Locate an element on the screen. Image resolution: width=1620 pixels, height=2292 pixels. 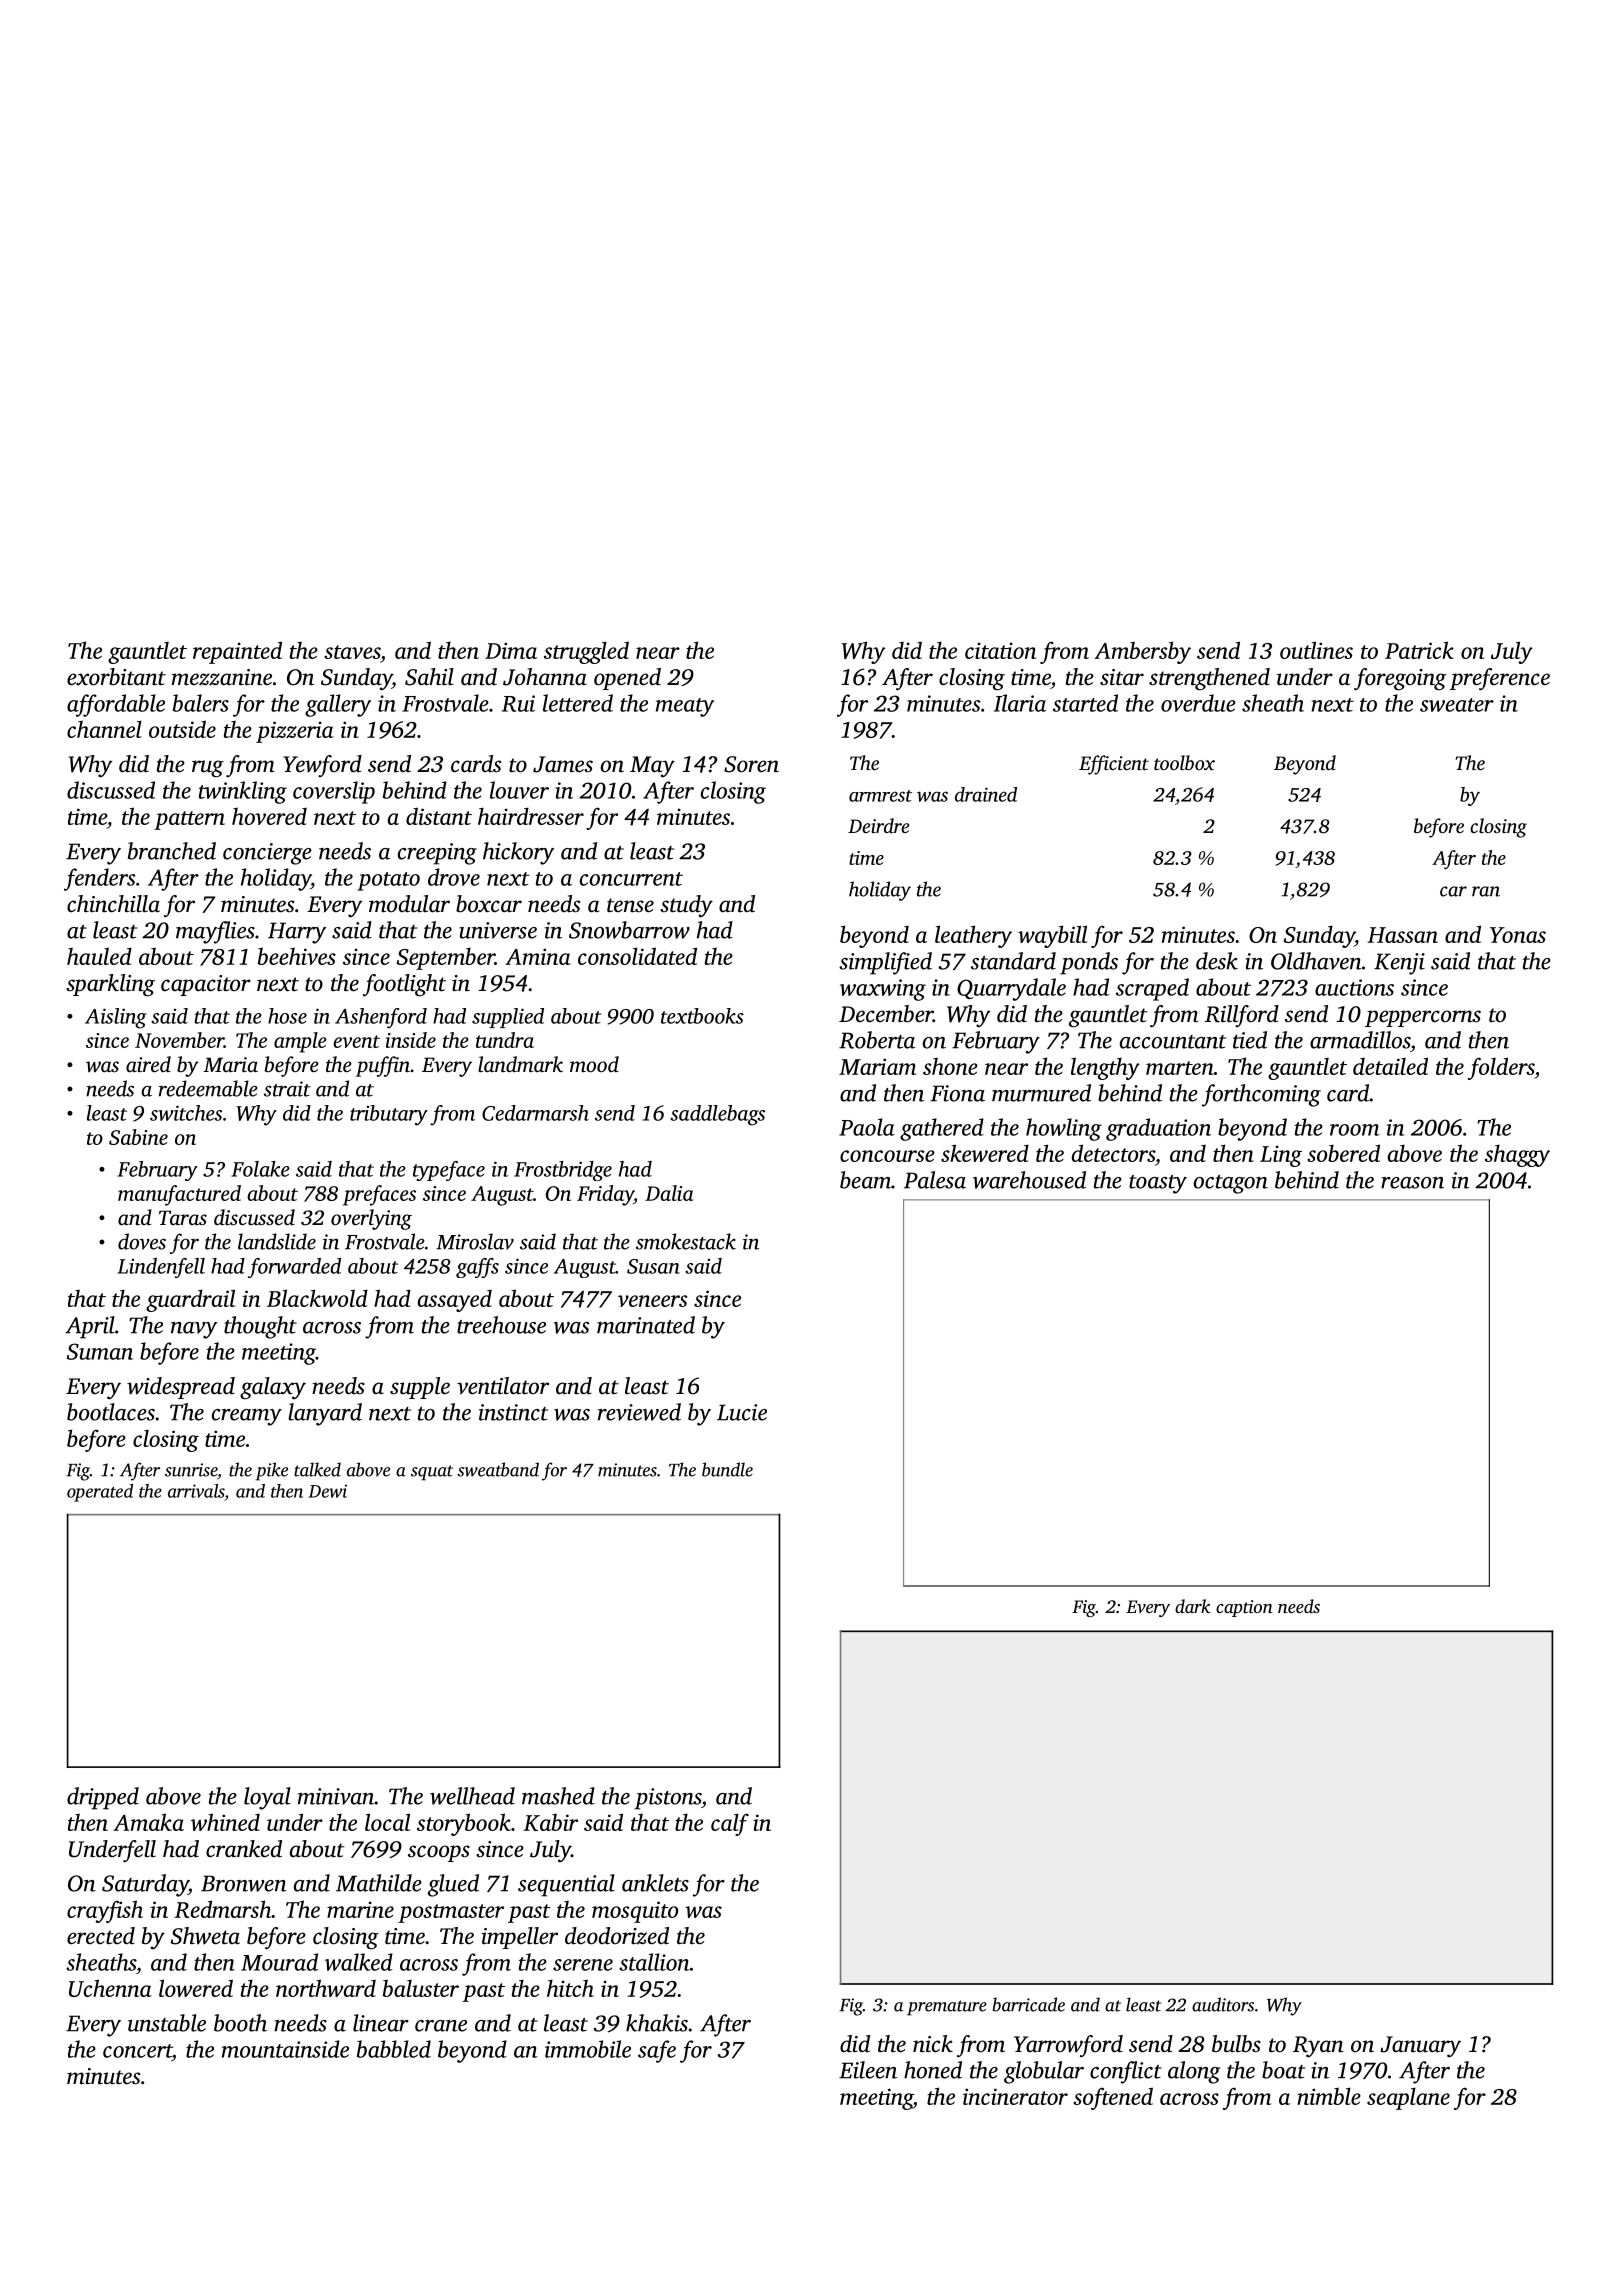
octagon is located at coordinates (1230, 1184).
